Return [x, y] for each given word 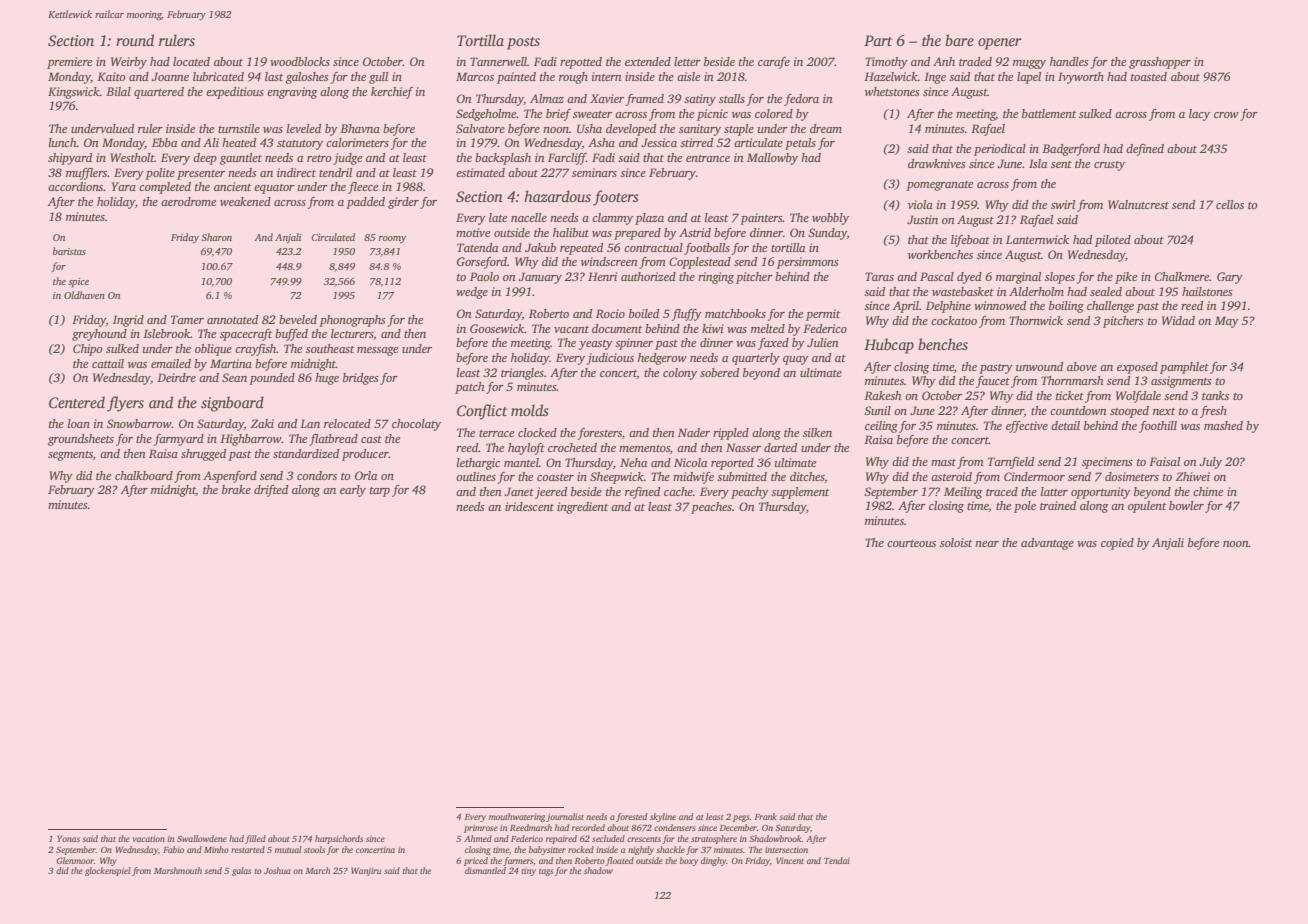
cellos [1230, 204]
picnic [712, 115]
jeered [551, 493]
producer [365, 455]
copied [1117, 544]
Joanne [170, 76]
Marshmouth [178, 870]
